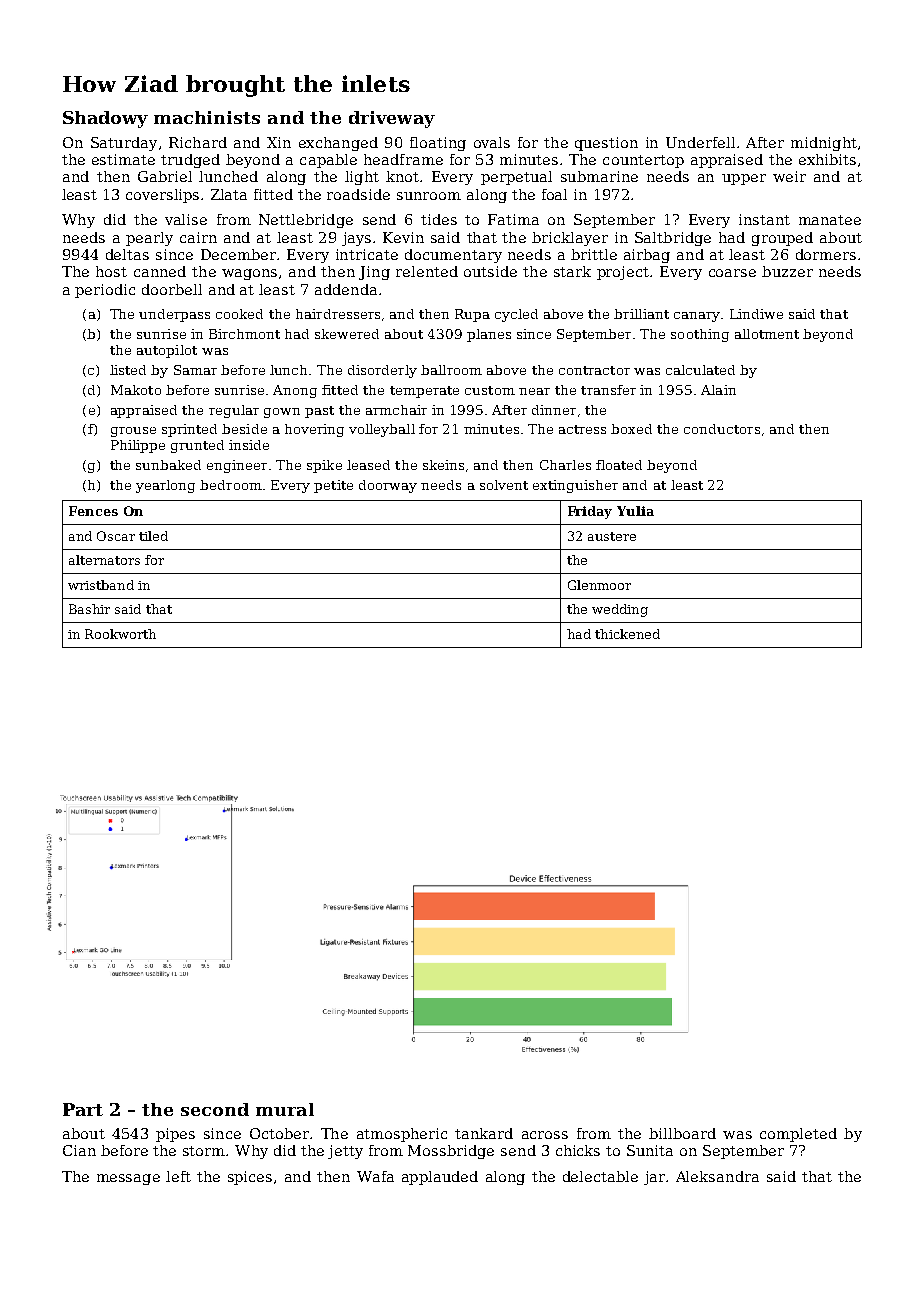  I want to click on wedding, so click(620, 610).
